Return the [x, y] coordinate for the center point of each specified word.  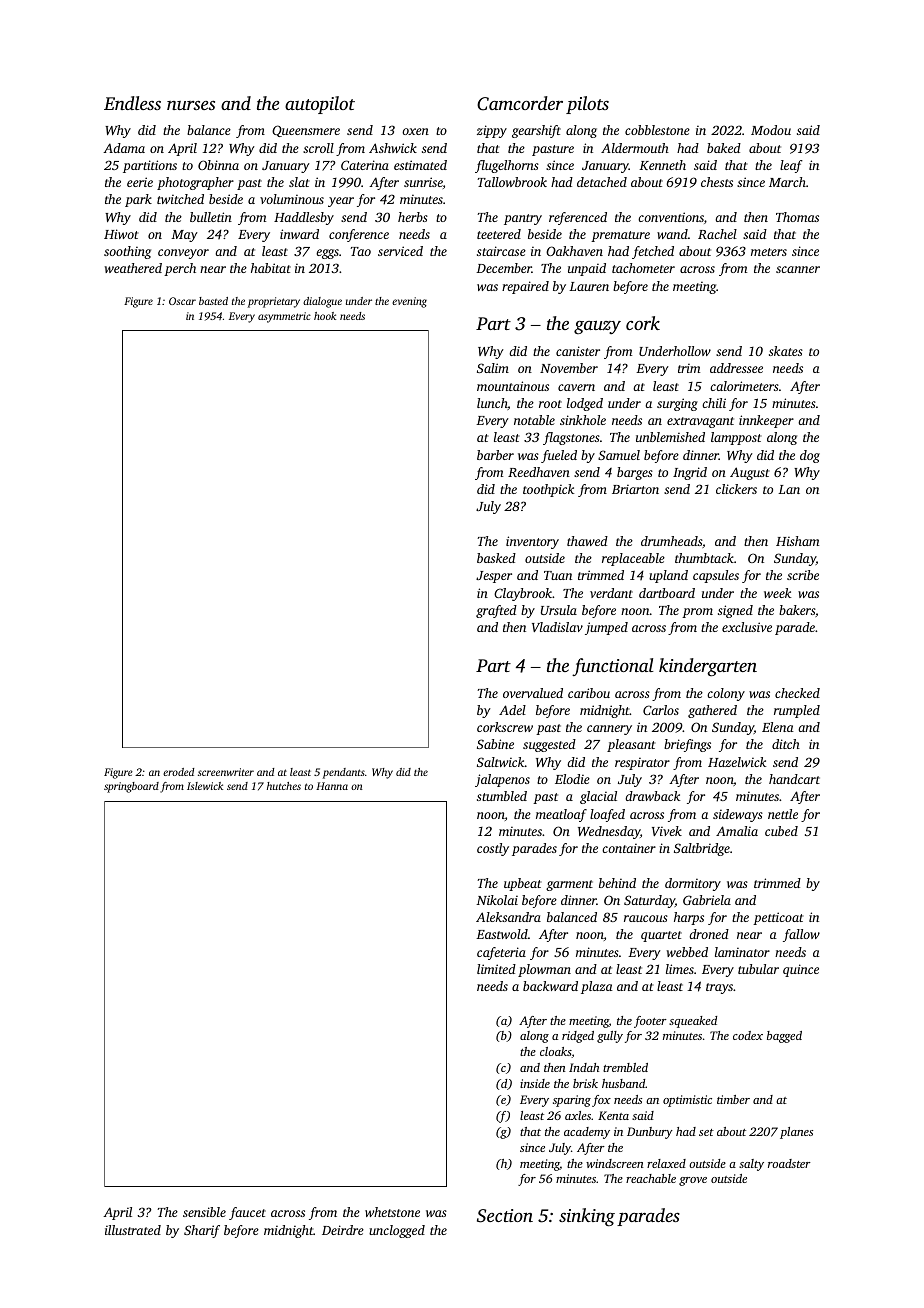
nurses [191, 105]
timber [733, 1099]
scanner [798, 269]
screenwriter [226, 772]
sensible [204, 1212]
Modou [771, 130]
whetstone [392, 1212]
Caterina [365, 165]
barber [495, 455]
